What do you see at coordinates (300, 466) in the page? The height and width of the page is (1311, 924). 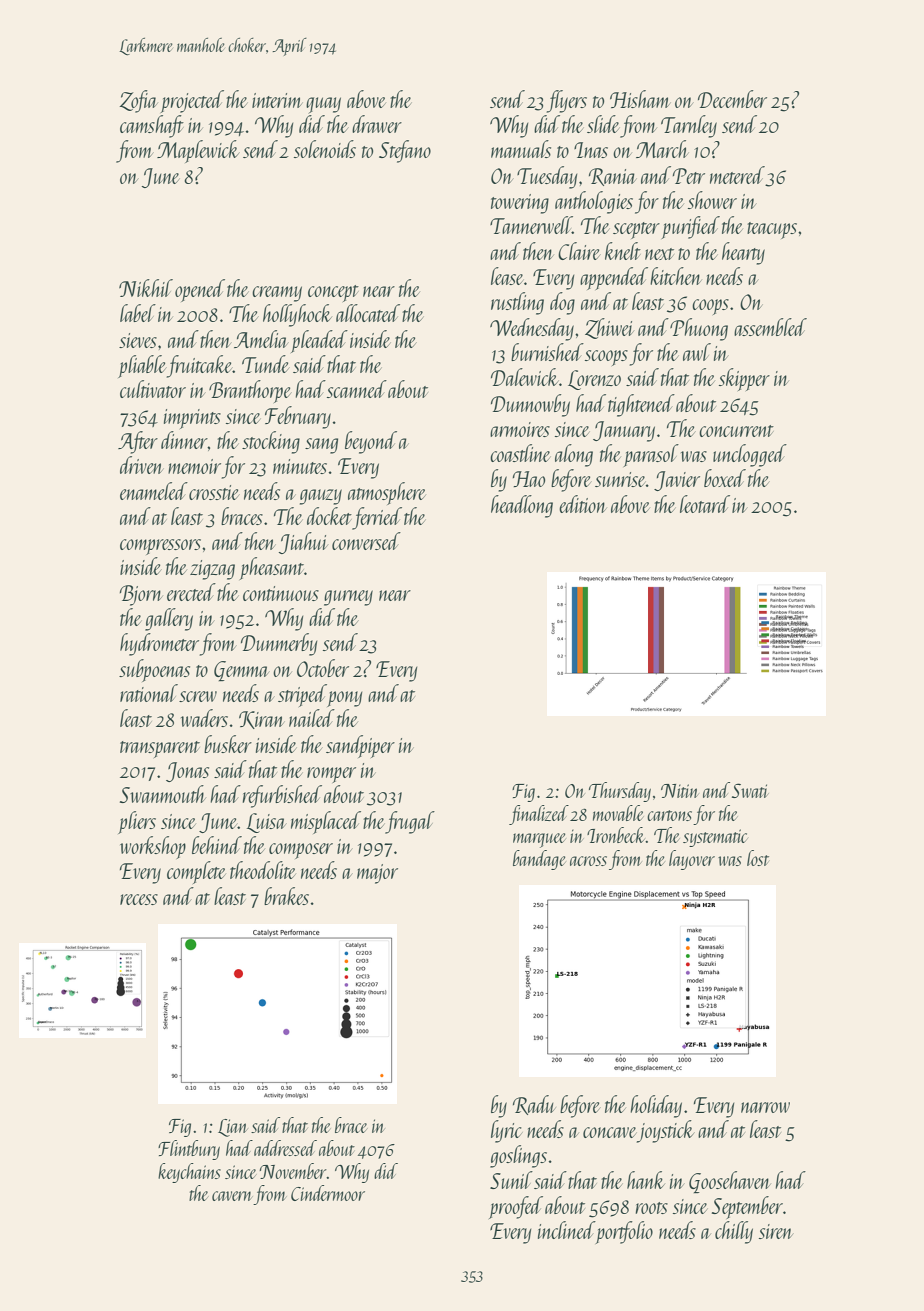 I see `minutes` at bounding box center [300, 466].
